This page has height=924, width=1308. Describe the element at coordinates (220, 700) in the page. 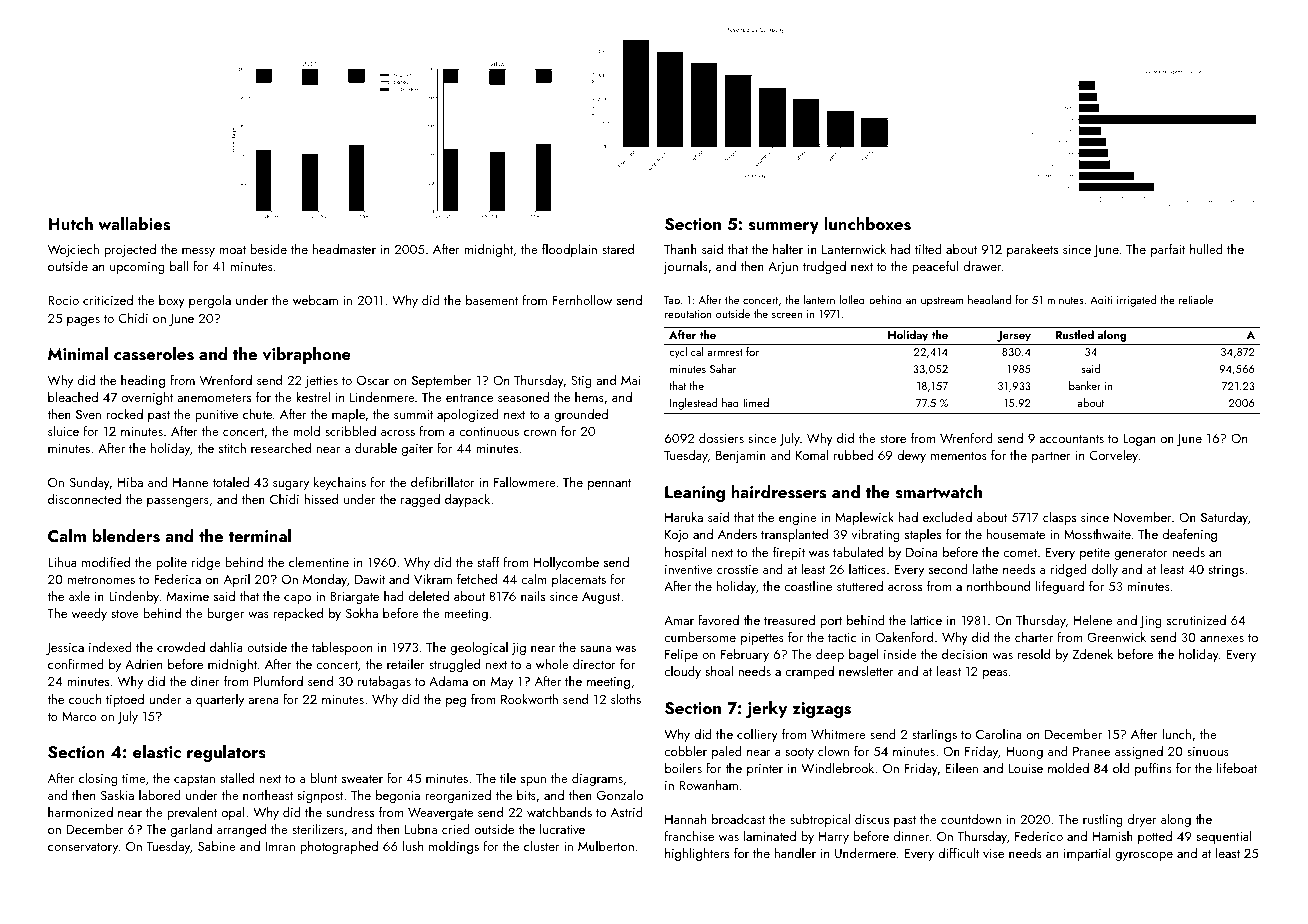

I see `quarterly` at that location.
